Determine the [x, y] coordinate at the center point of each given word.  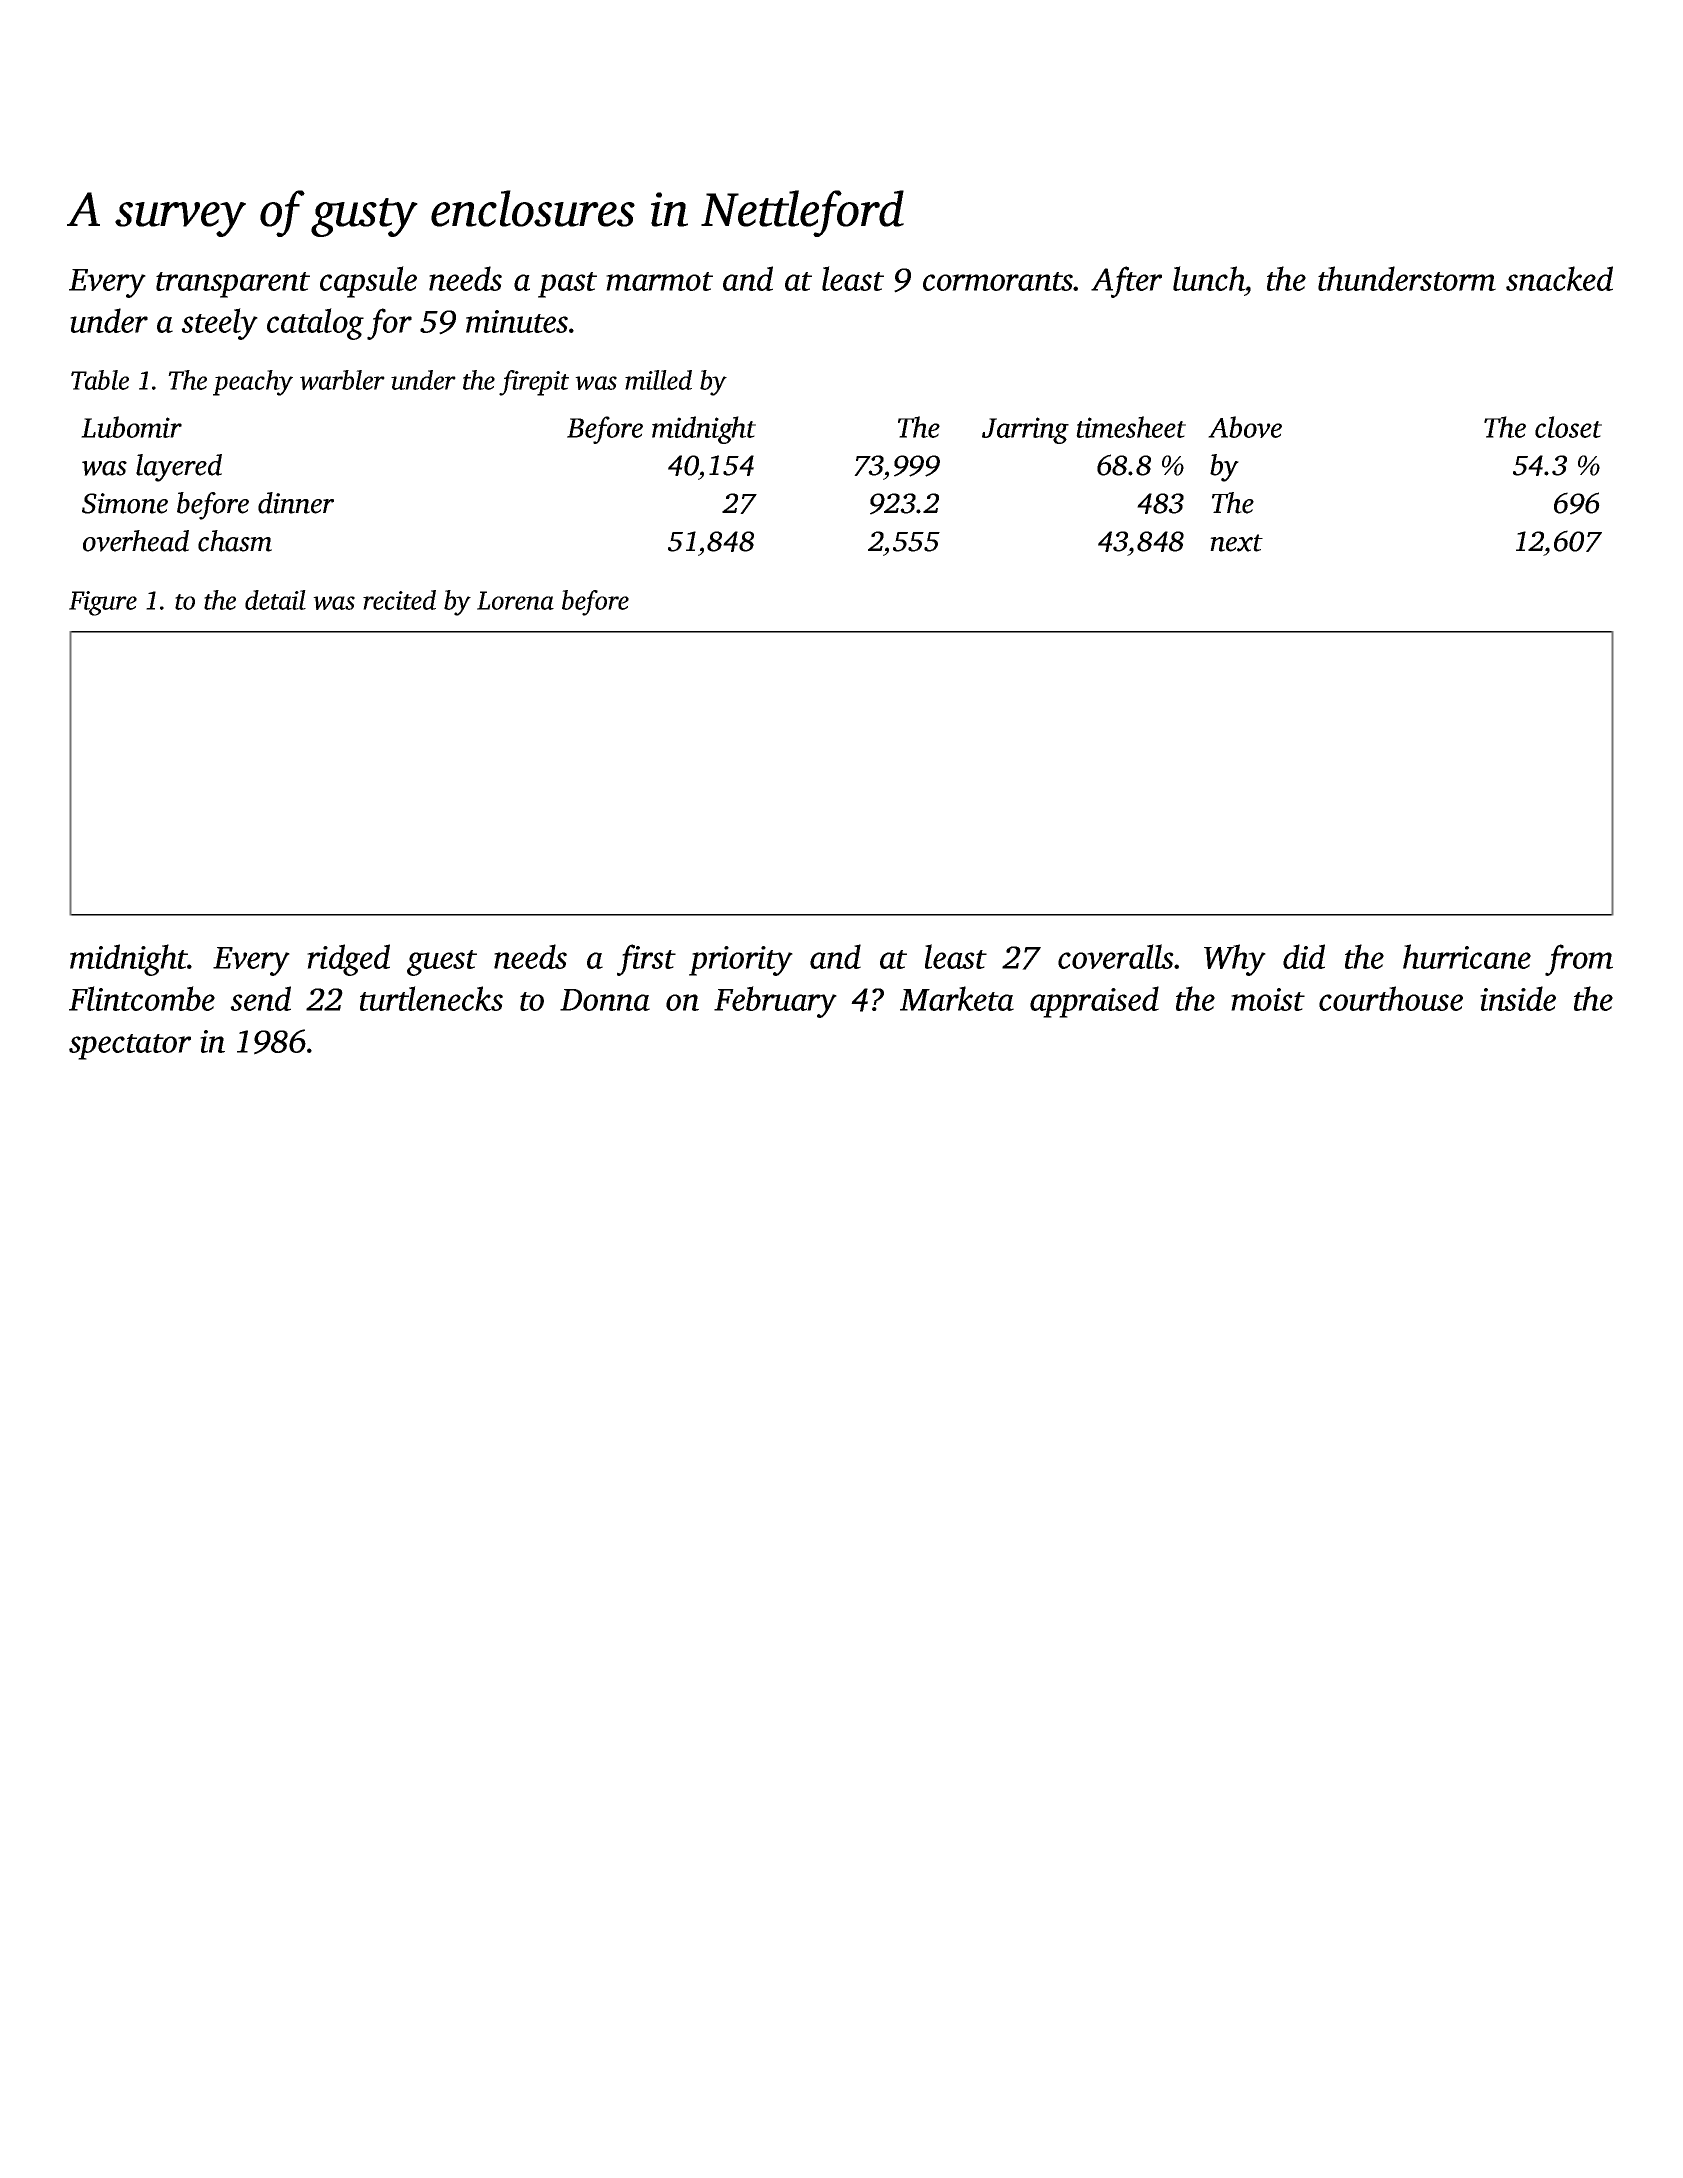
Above [1245, 427]
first [646, 960]
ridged [348, 960]
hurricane [1467, 956]
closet [1568, 427]
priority [741, 961]
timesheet [1131, 427]
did [1304, 956]
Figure [103, 603]
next [1236, 543]
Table [100, 380]
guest [442, 963]
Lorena [515, 600]
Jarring [1025, 430]
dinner [296, 503]
